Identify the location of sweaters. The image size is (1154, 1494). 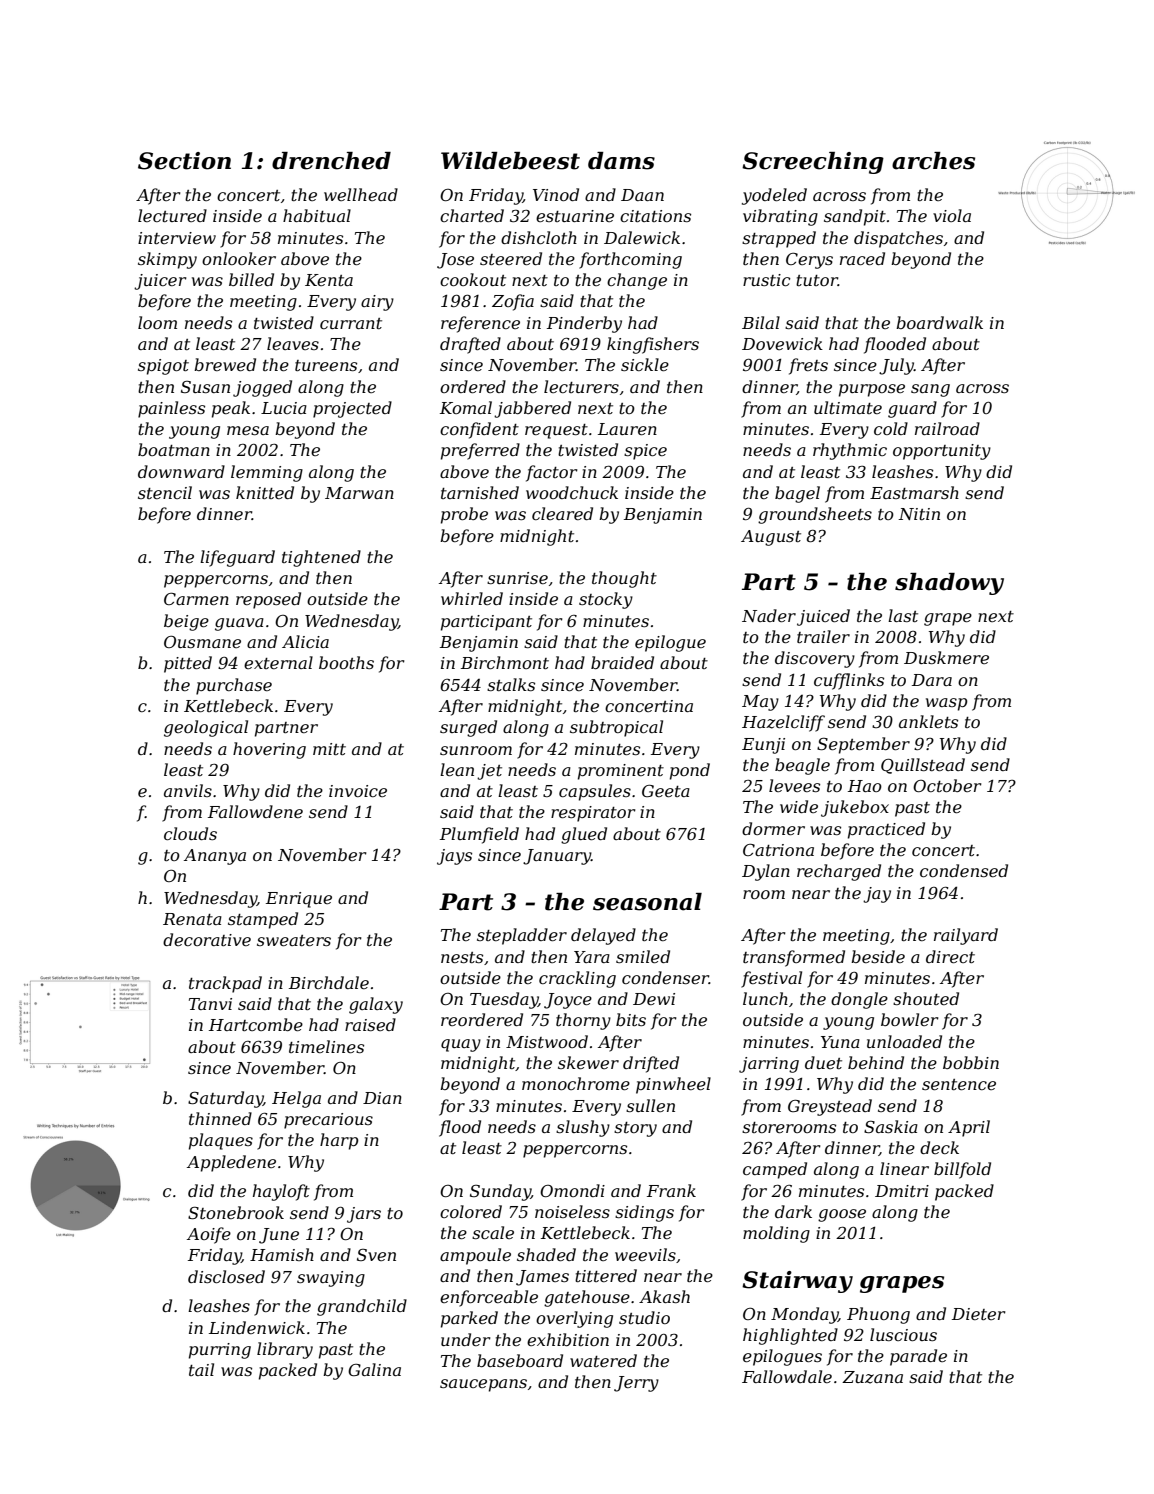
(294, 940).
